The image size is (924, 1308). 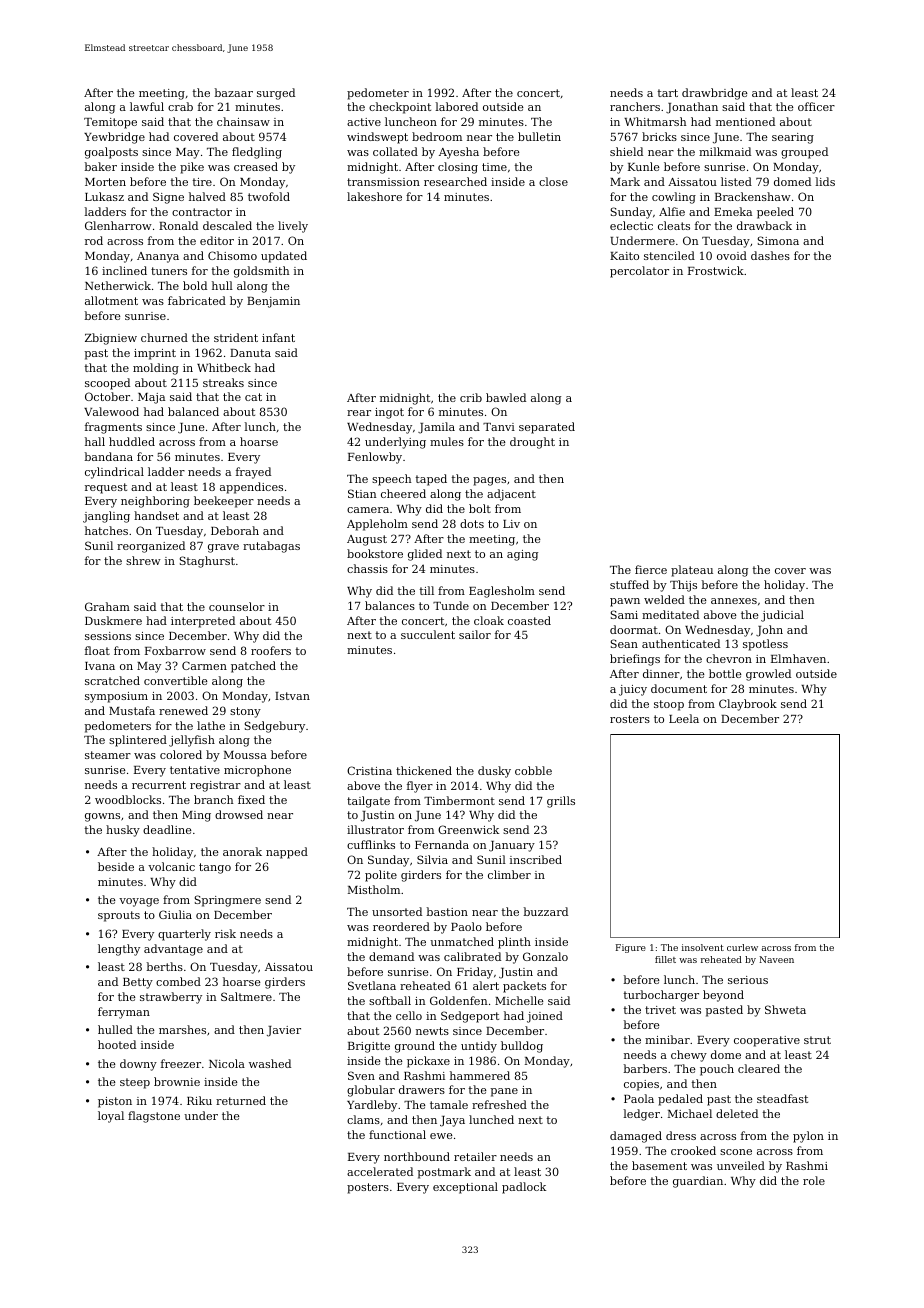 What do you see at coordinates (524, 1188) in the screenshot?
I see `padlock` at bounding box center [524, 1188].
